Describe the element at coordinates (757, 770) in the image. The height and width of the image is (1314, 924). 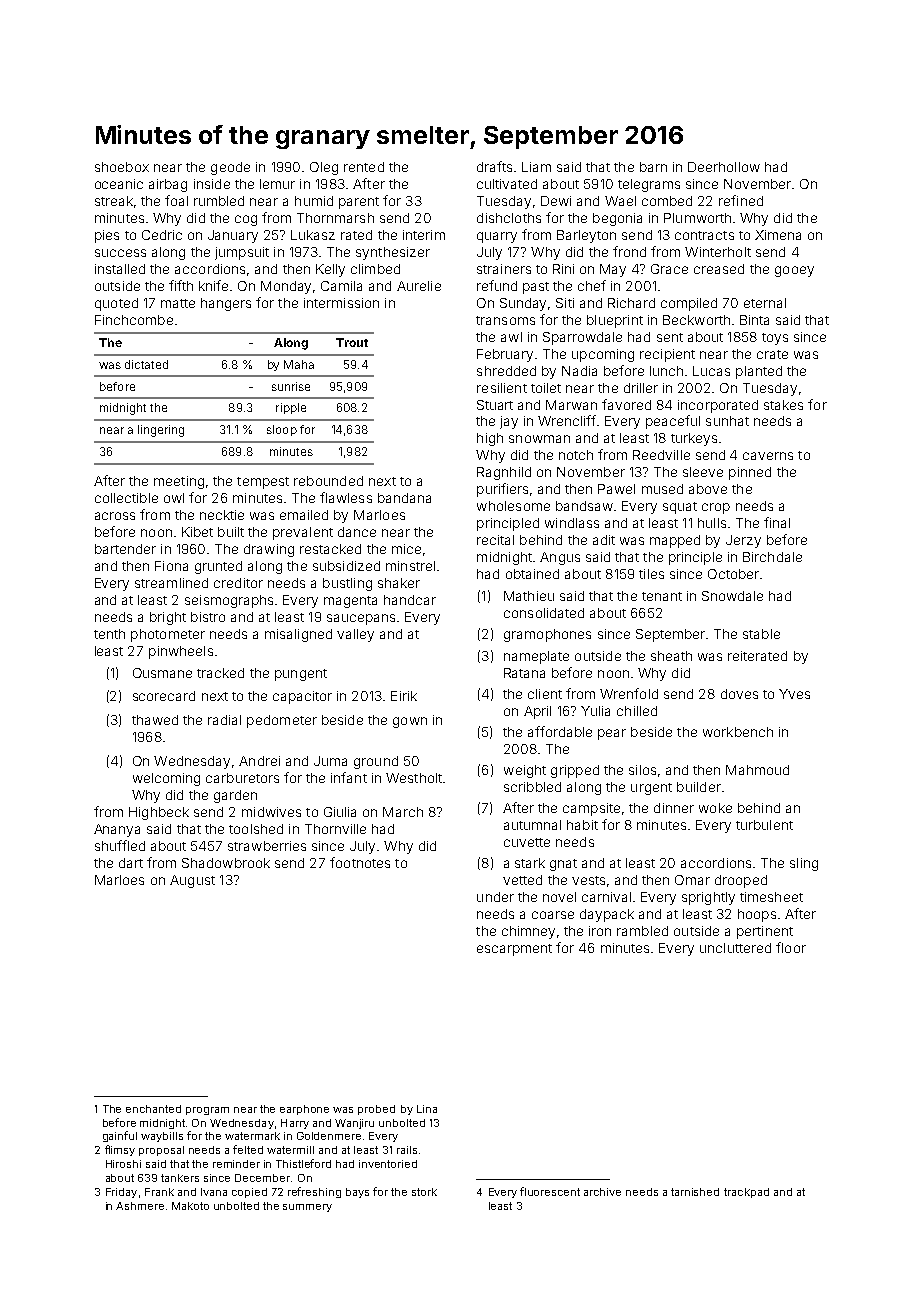
I see `Mahmoud` at that location.
